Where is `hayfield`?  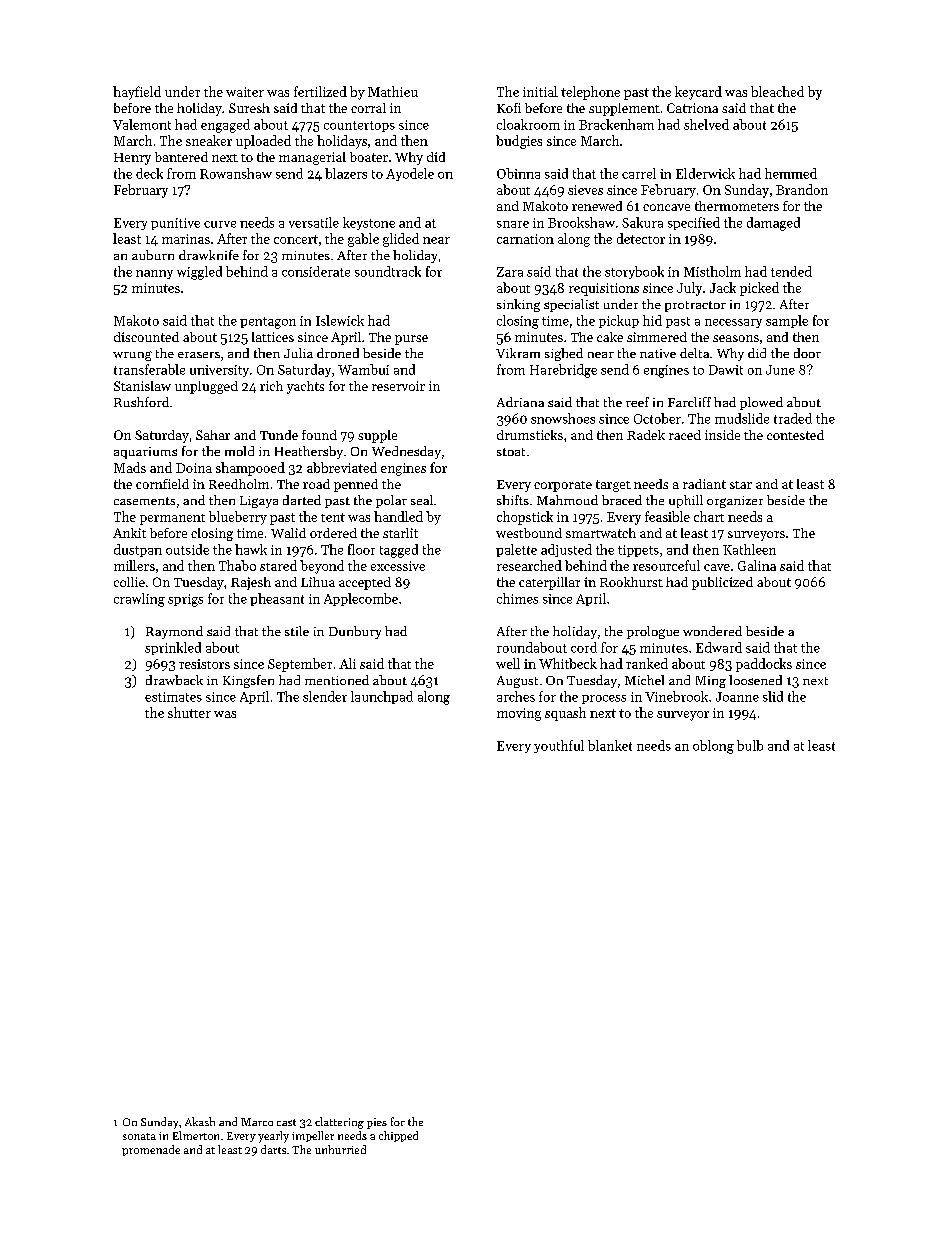 hayfield is located at coordinates (137, 93).
